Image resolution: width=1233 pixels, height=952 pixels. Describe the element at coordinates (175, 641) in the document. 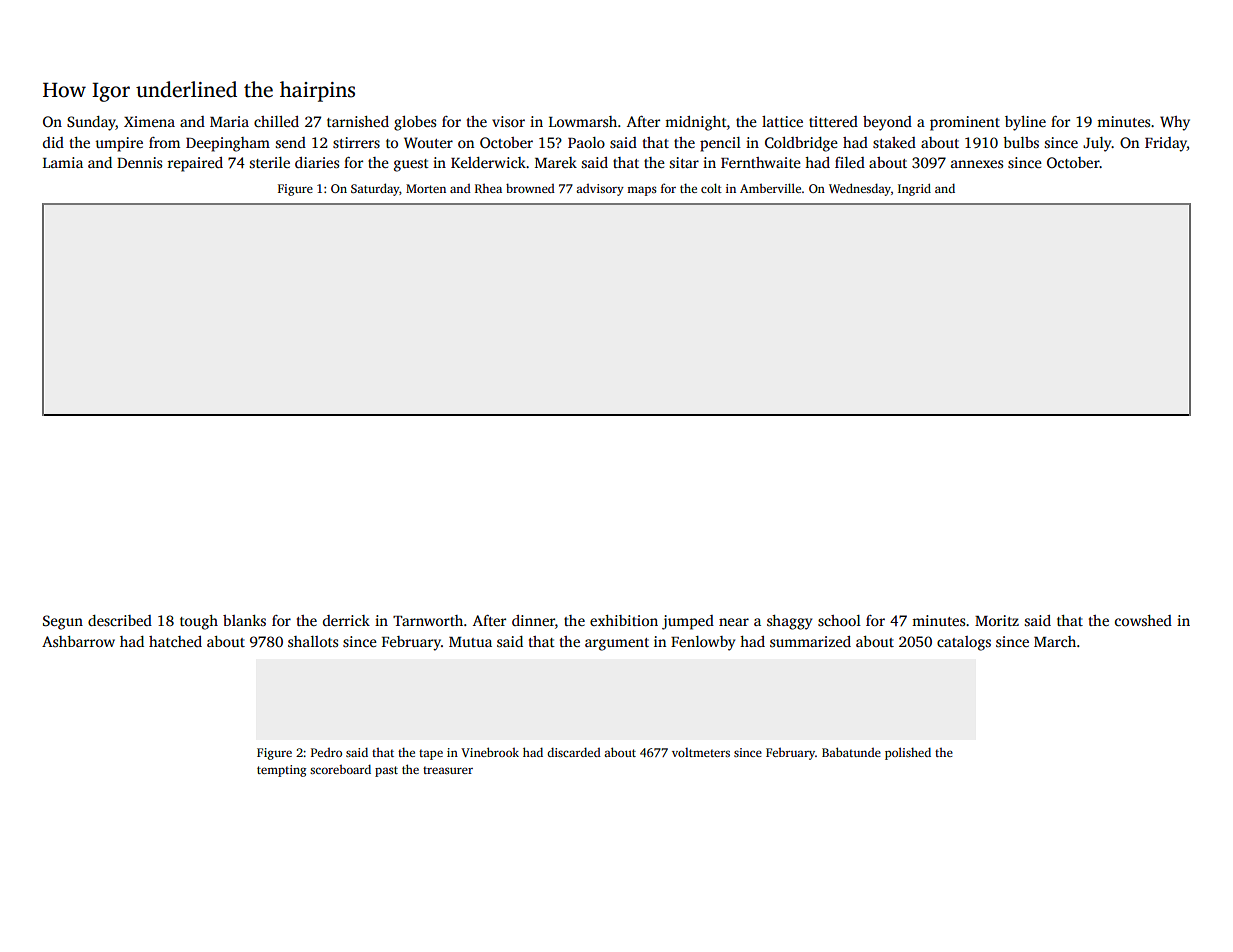

I see `hatched` at that location.
